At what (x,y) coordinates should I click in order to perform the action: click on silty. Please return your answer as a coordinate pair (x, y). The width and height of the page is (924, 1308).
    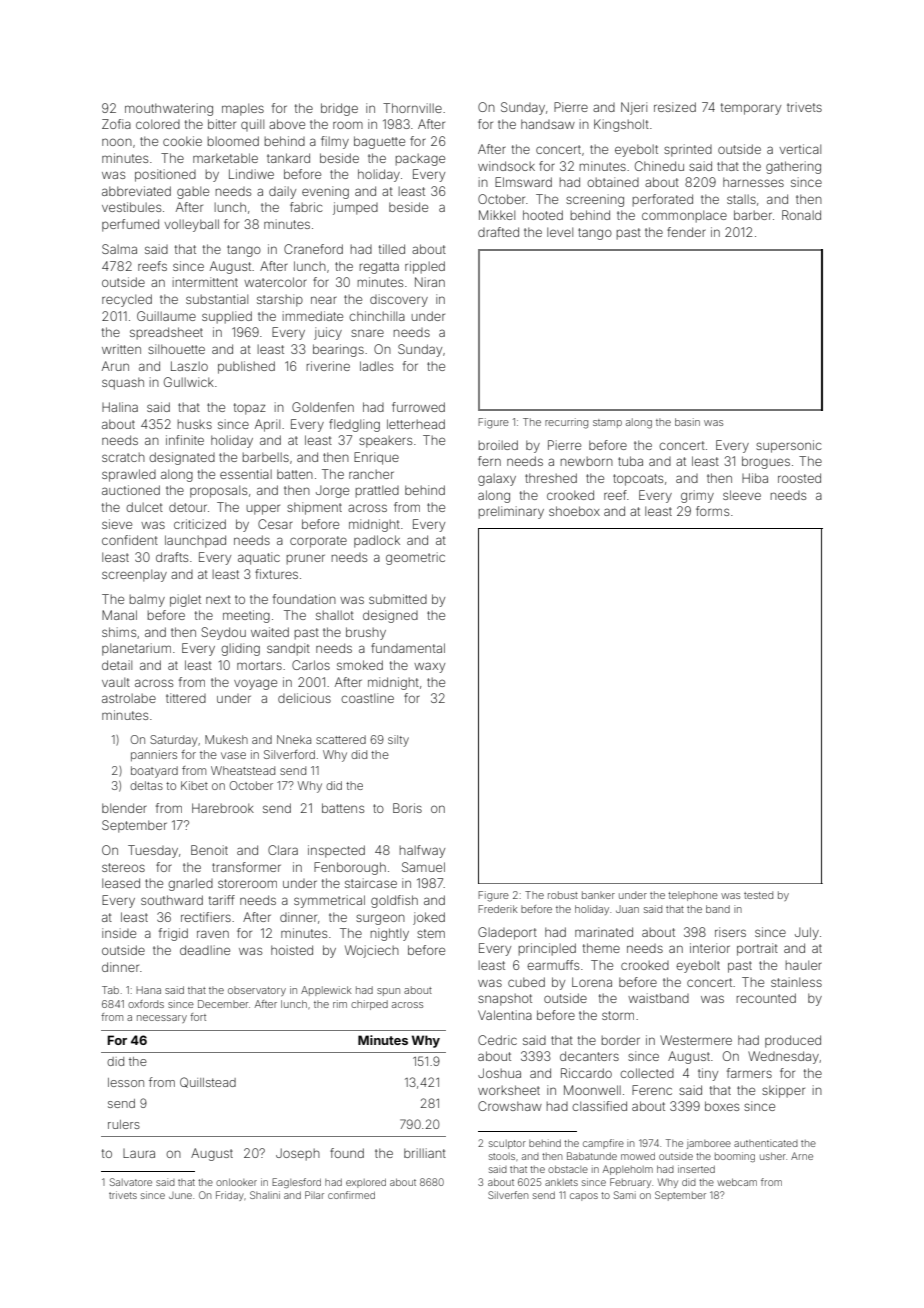
    Looking at the image, I should click on (398, 741).
